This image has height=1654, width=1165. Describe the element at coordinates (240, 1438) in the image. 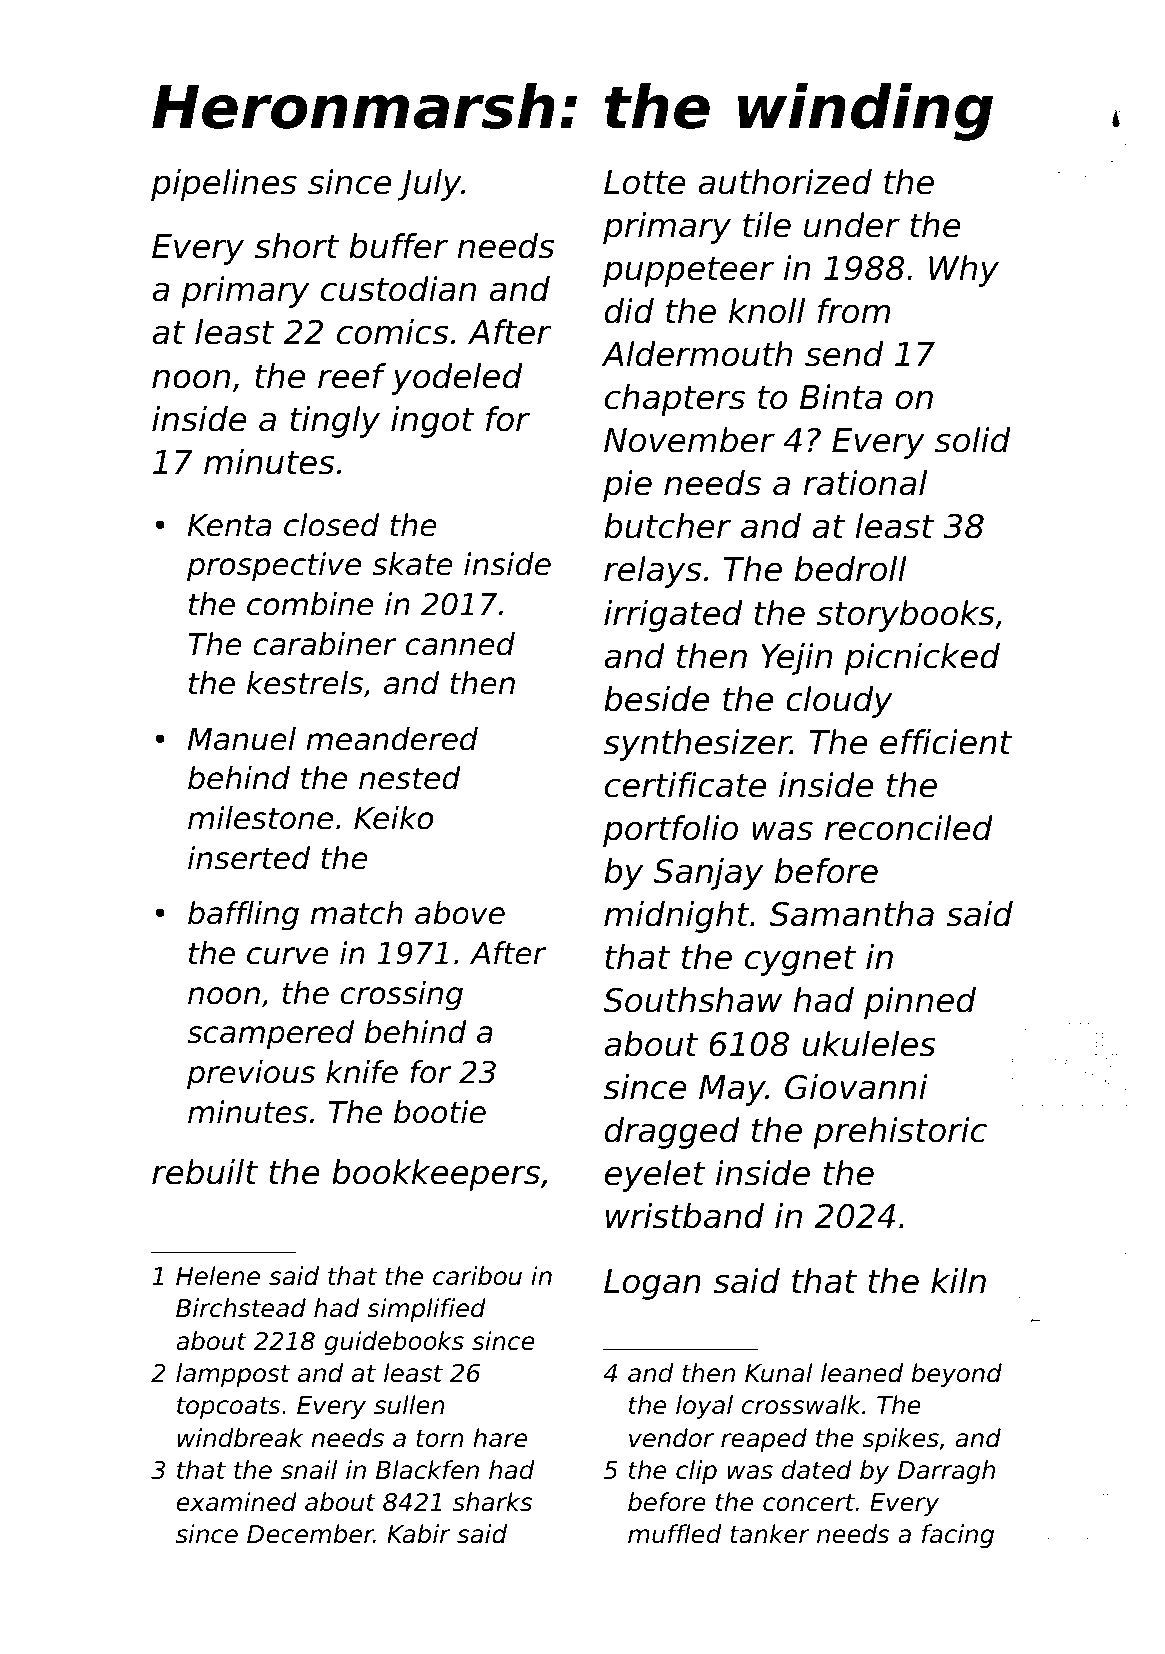

I see `windbreak` at that location.
